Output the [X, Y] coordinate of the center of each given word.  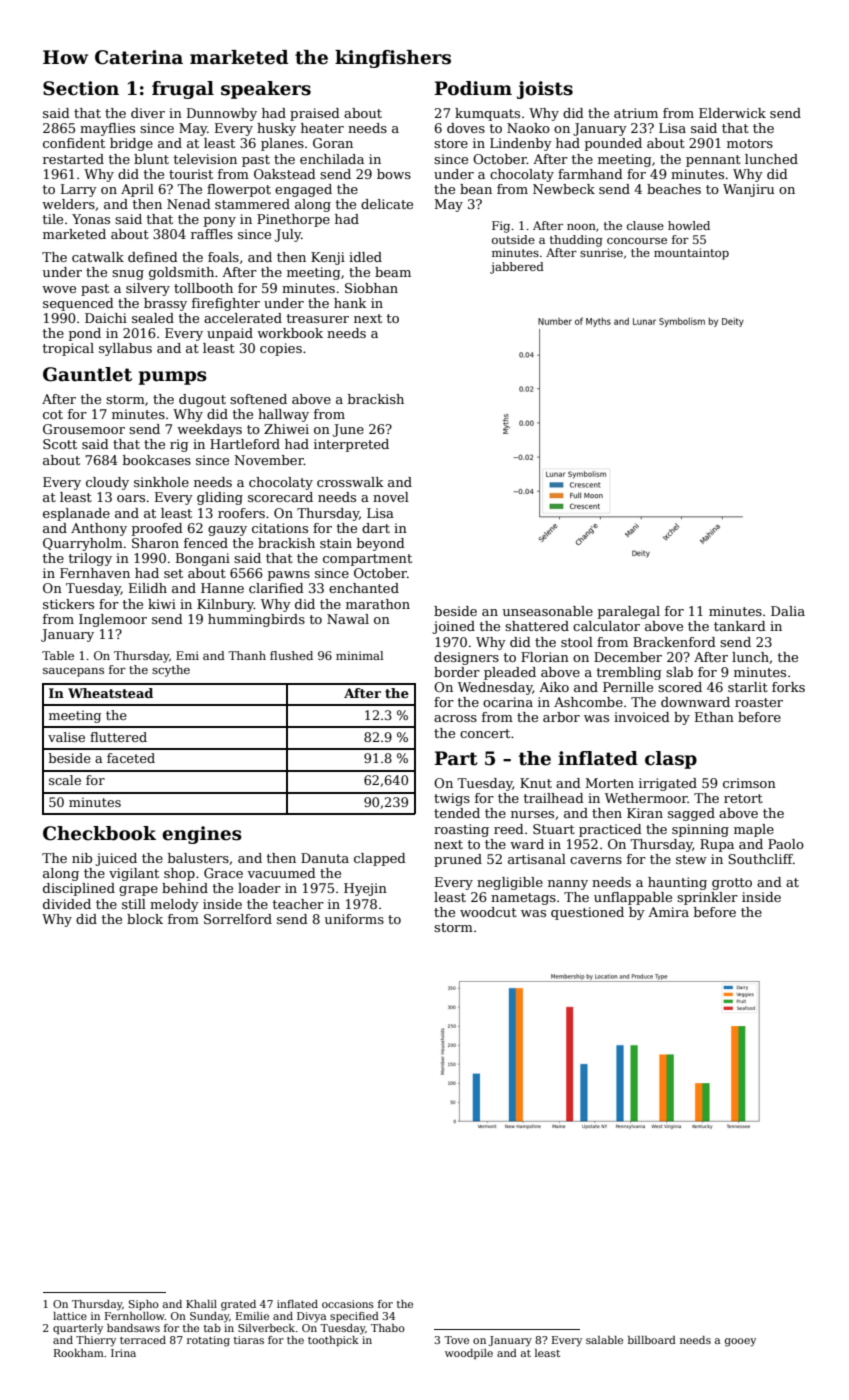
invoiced [642, 717]
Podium [473, 88]
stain [336, 543]
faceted [131, 758]
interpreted [351, 445]
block [145, 919]
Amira [668, 912]
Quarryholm [83, 544]
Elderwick [732, 113]
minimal [360, 655]
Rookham [79, 1353]
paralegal [629, 612]
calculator [606, 626]
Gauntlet [87, 374]
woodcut [488, 912]
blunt [151, 159]
